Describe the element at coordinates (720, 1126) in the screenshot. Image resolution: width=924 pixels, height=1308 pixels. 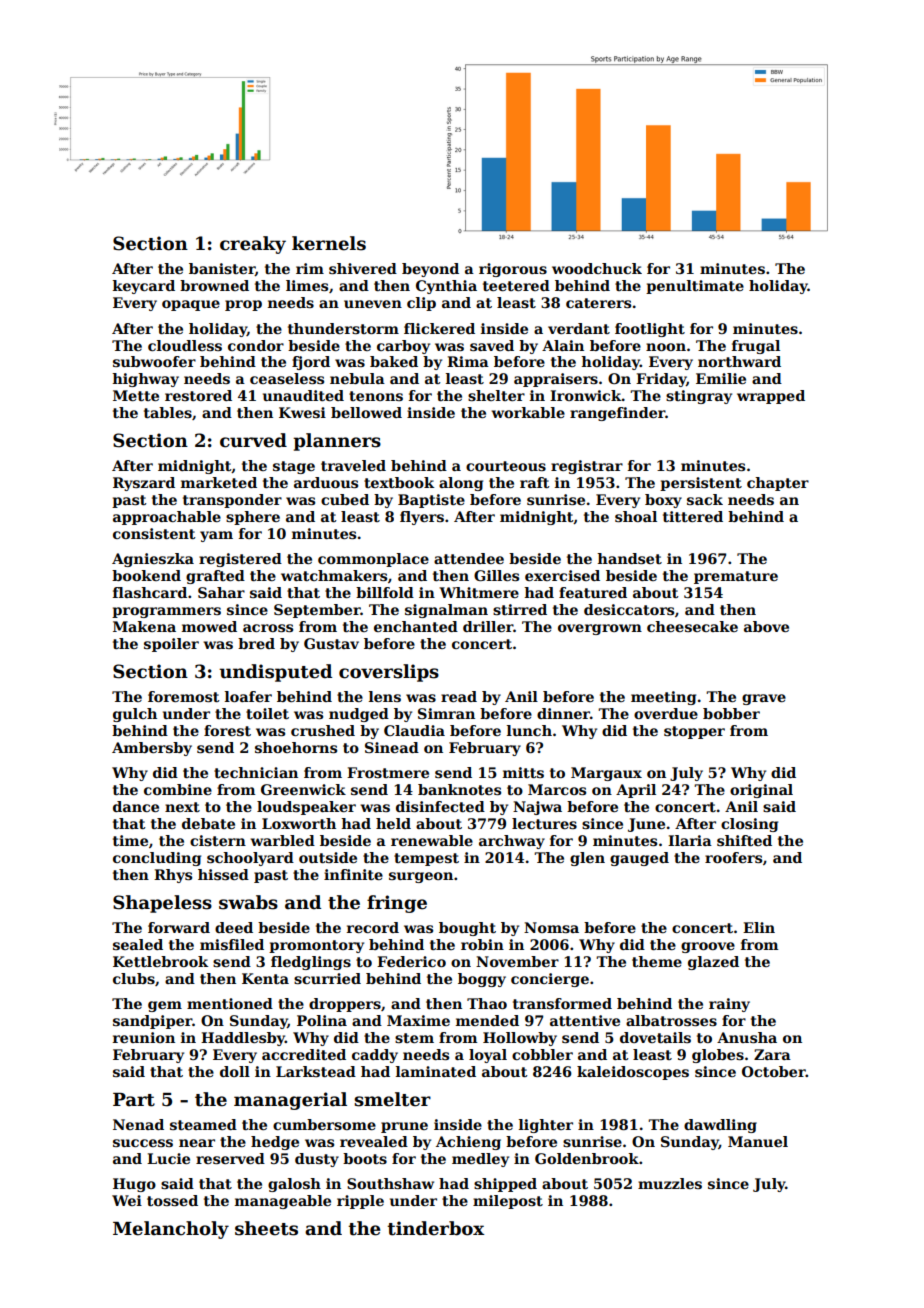
I see `dawdling` at that location.
